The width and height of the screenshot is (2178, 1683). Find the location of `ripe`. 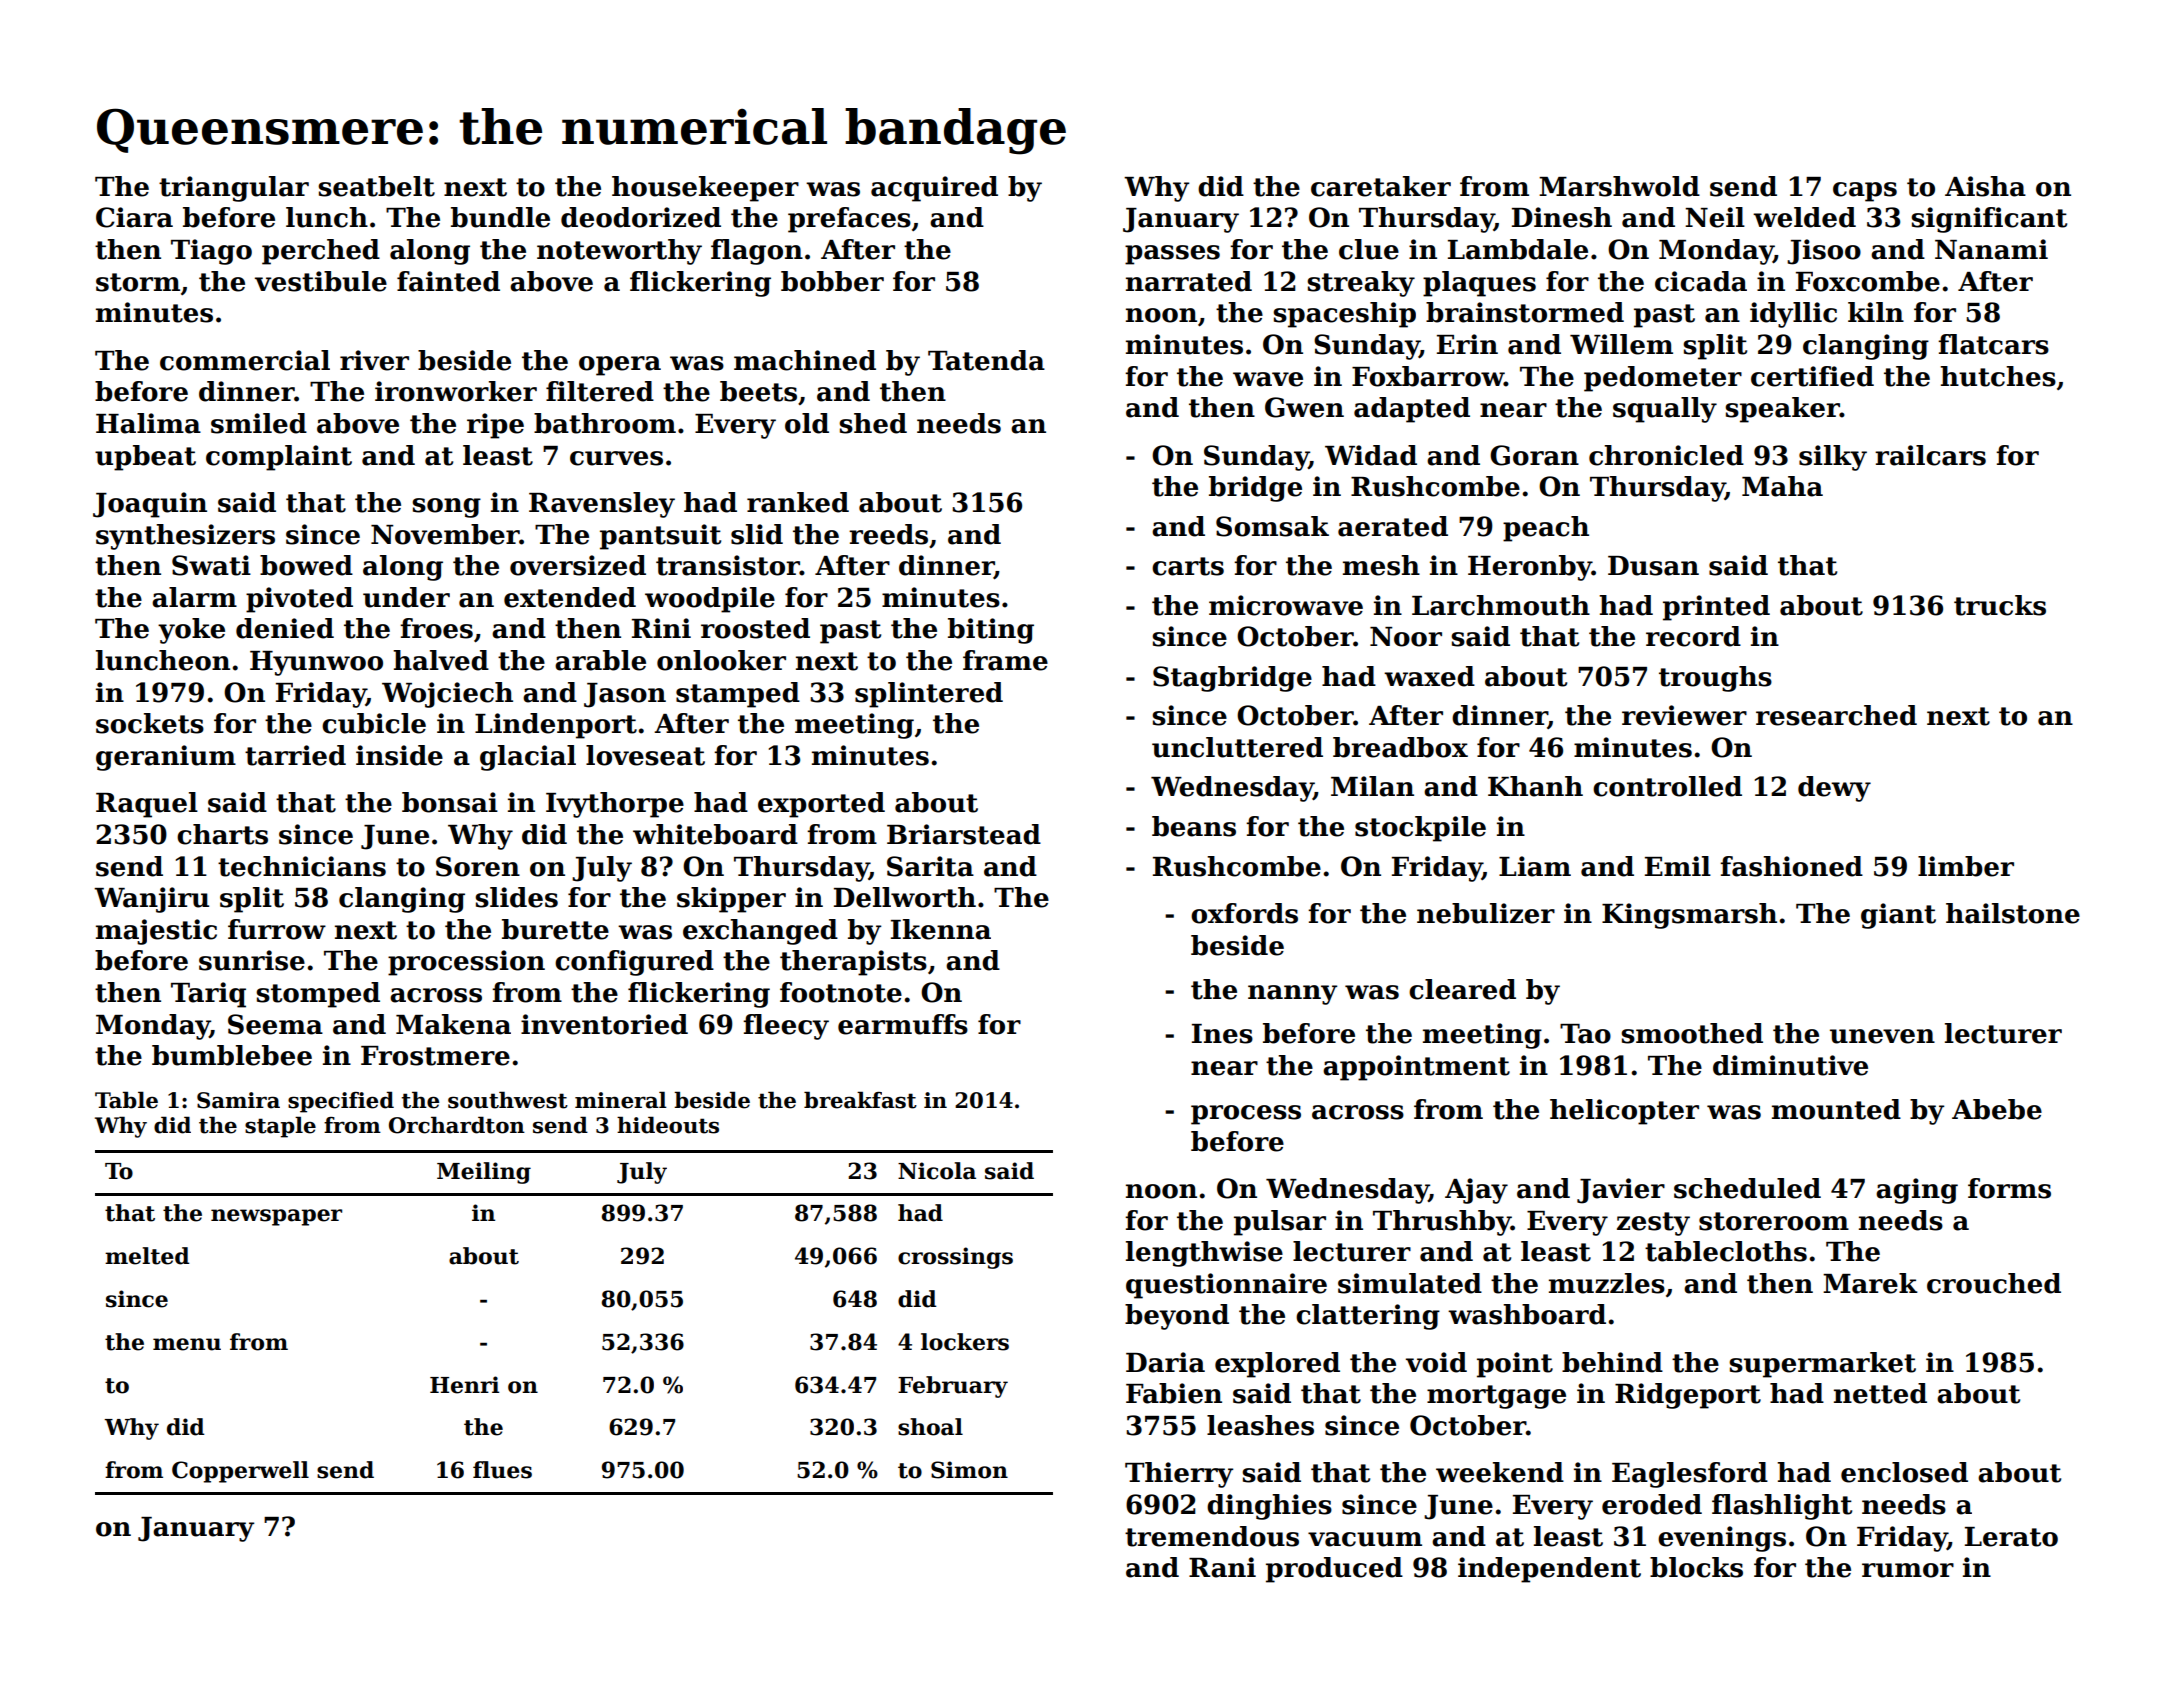

ripe is located at coordinates (495, 426).
